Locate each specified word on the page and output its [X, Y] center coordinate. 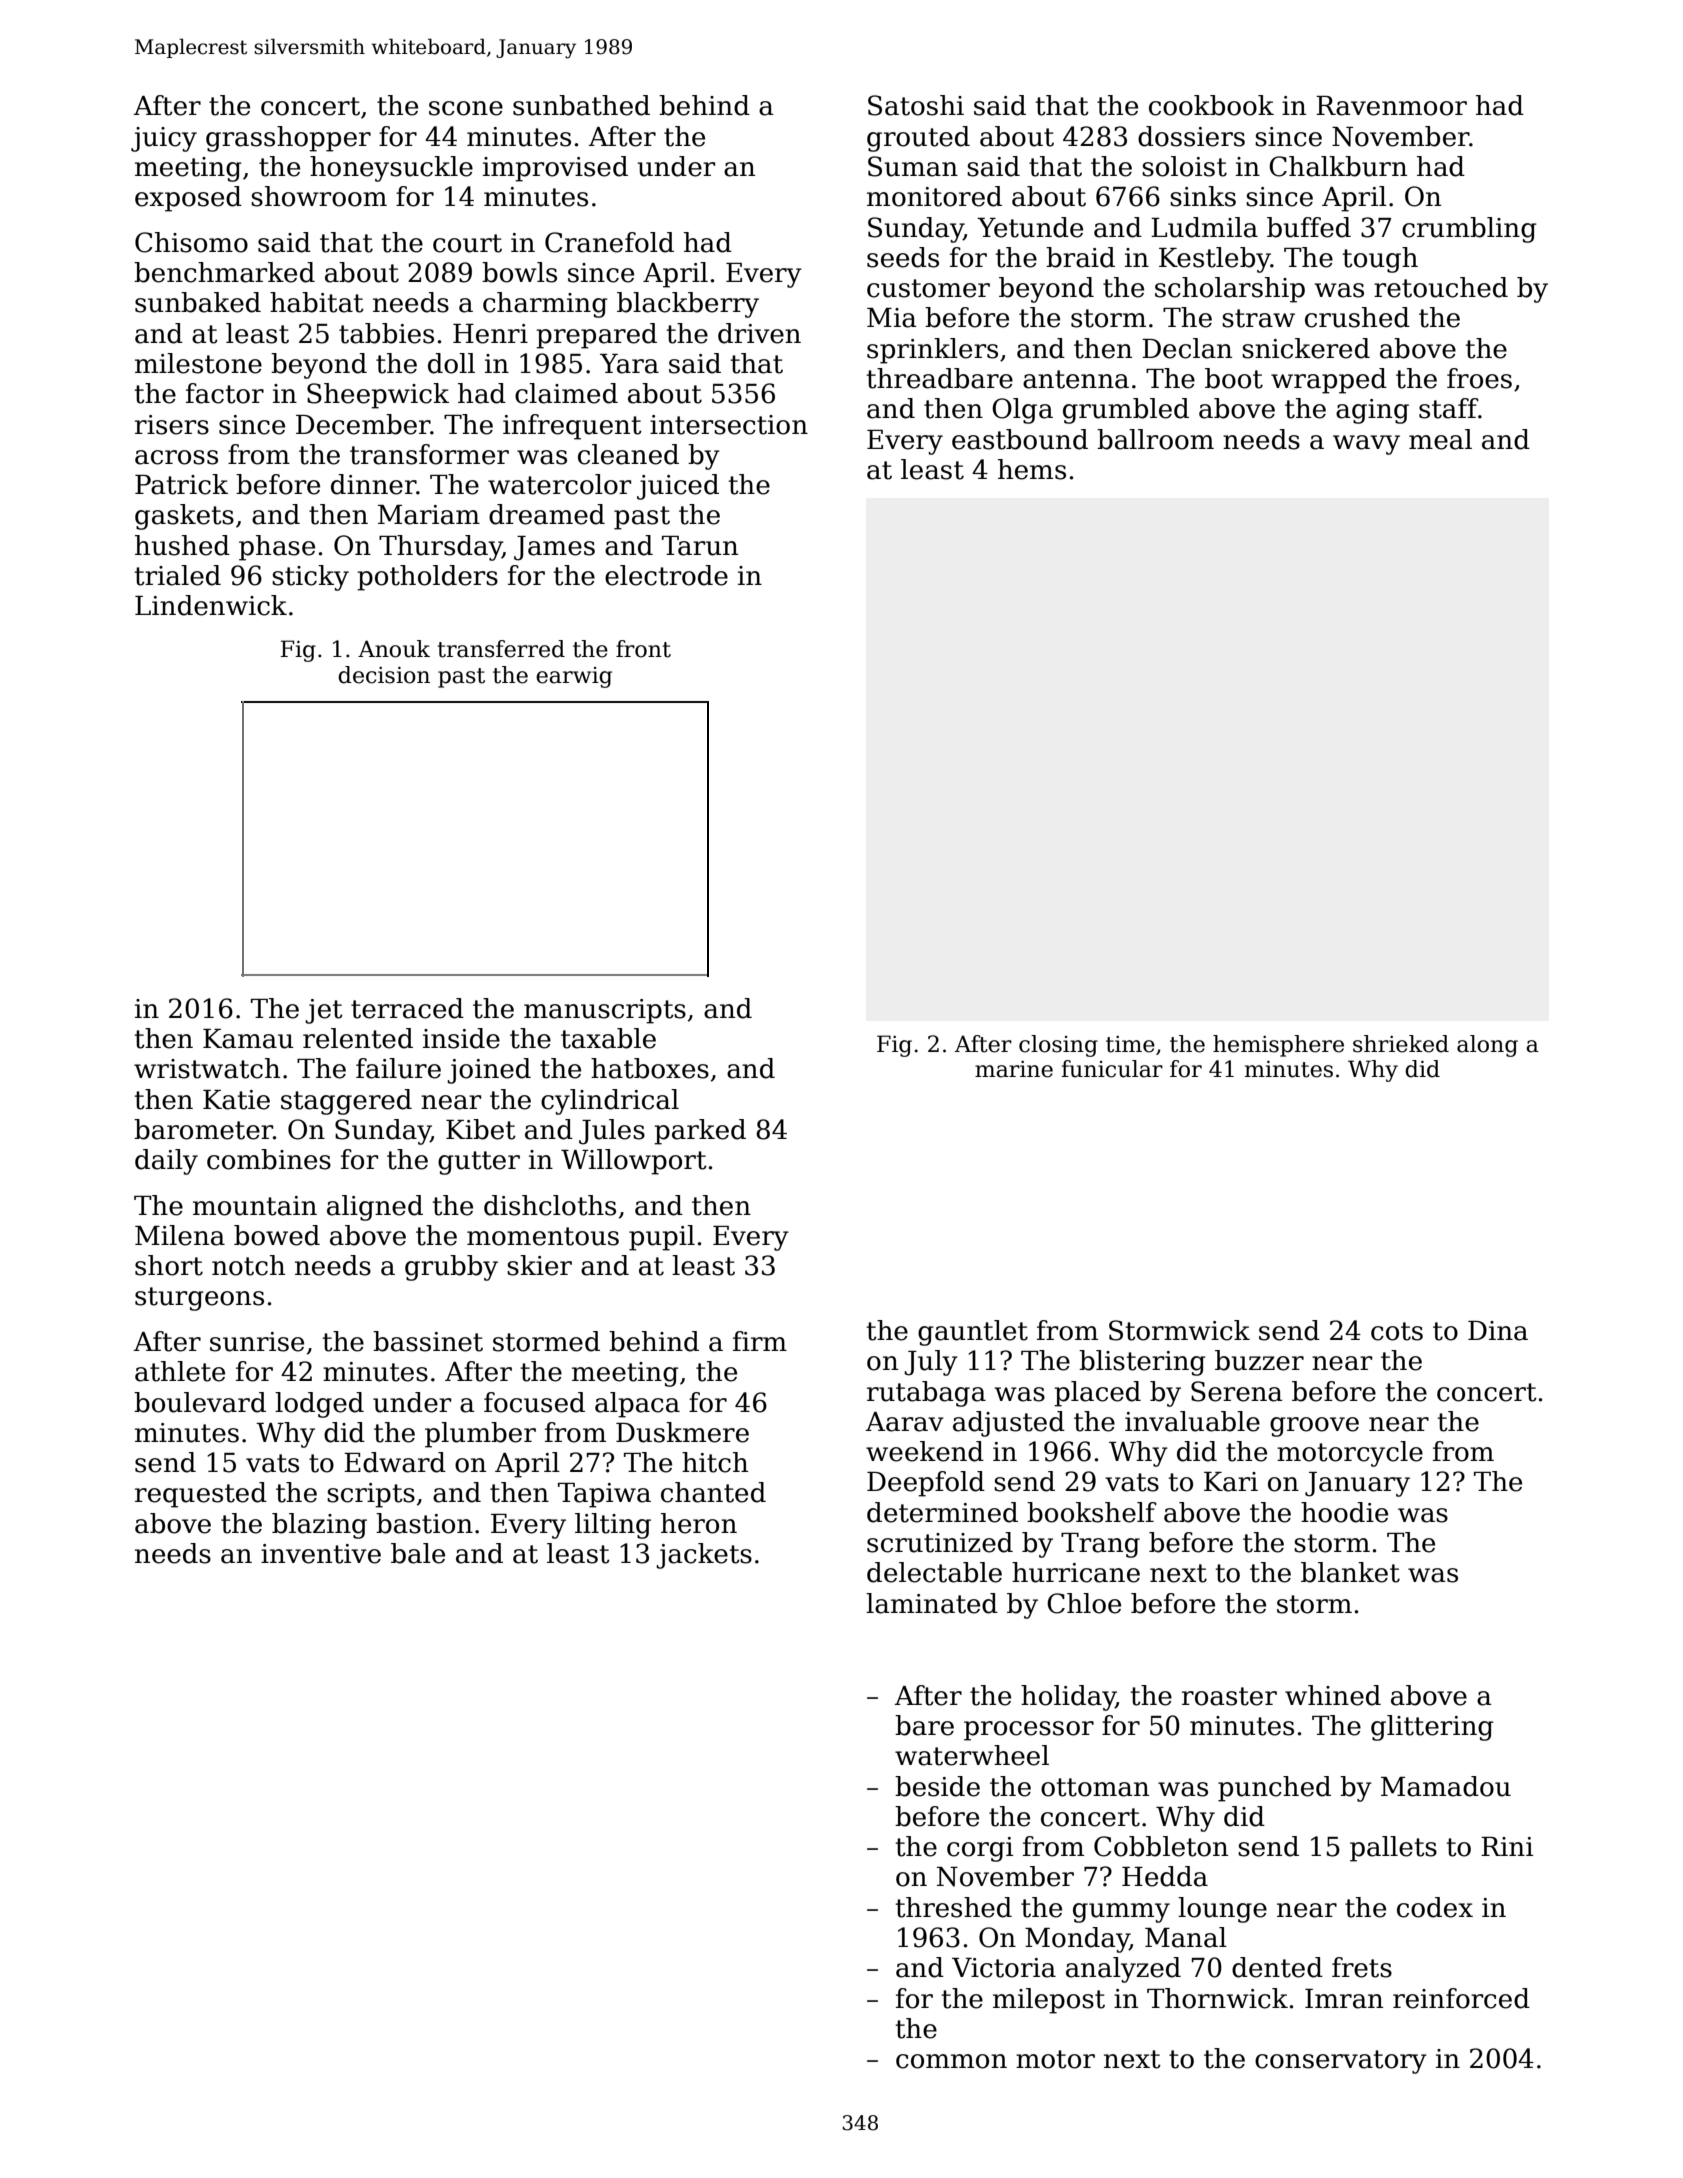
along [1487, 1046]
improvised [555, 169]
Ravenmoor [1391, 106]
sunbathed [581, 105]
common [951, 2061]
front [643, 649]
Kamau [248, 1039]
